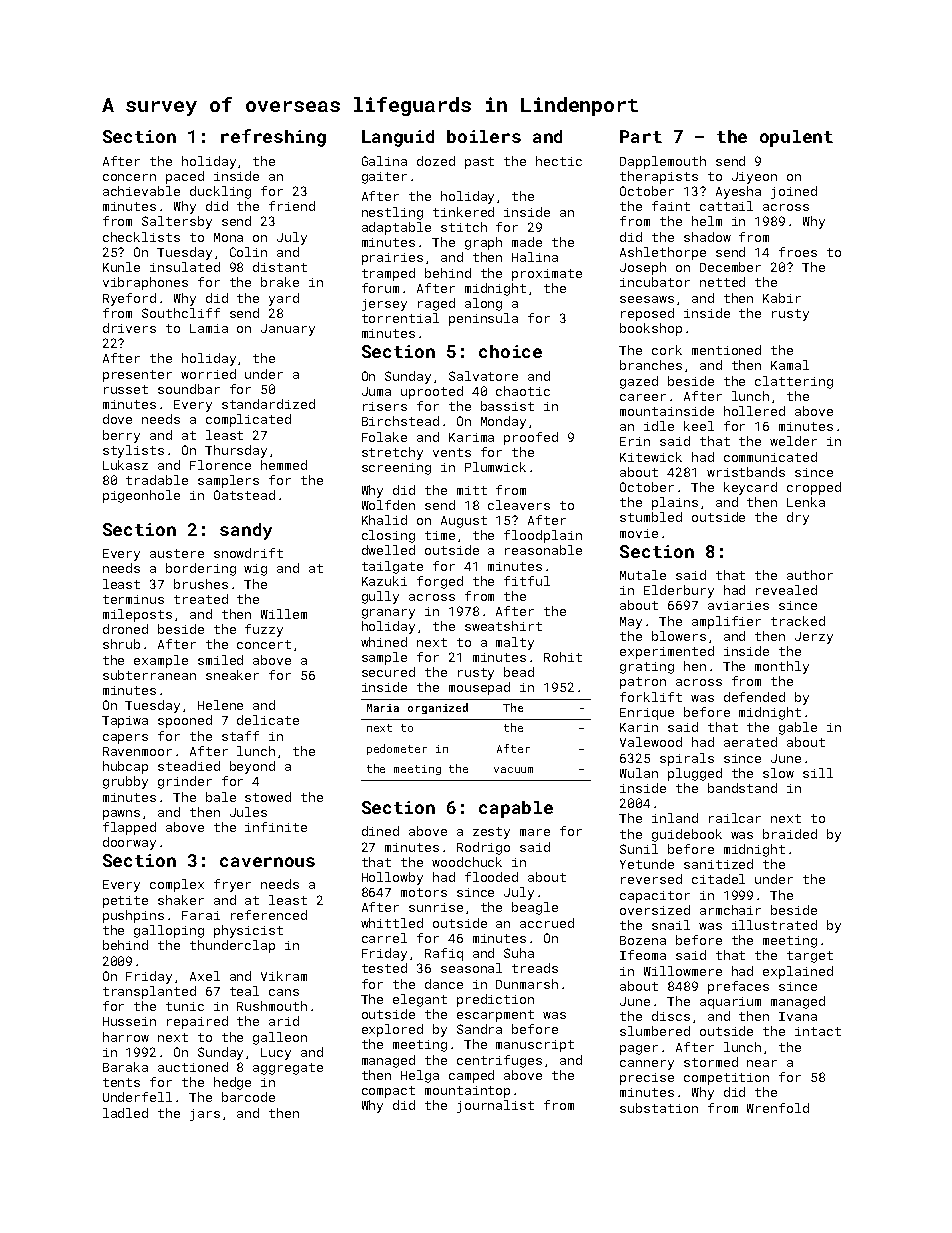 This screenshot has height=1233, width=952. I want to click on paced, so click(185, 177).
